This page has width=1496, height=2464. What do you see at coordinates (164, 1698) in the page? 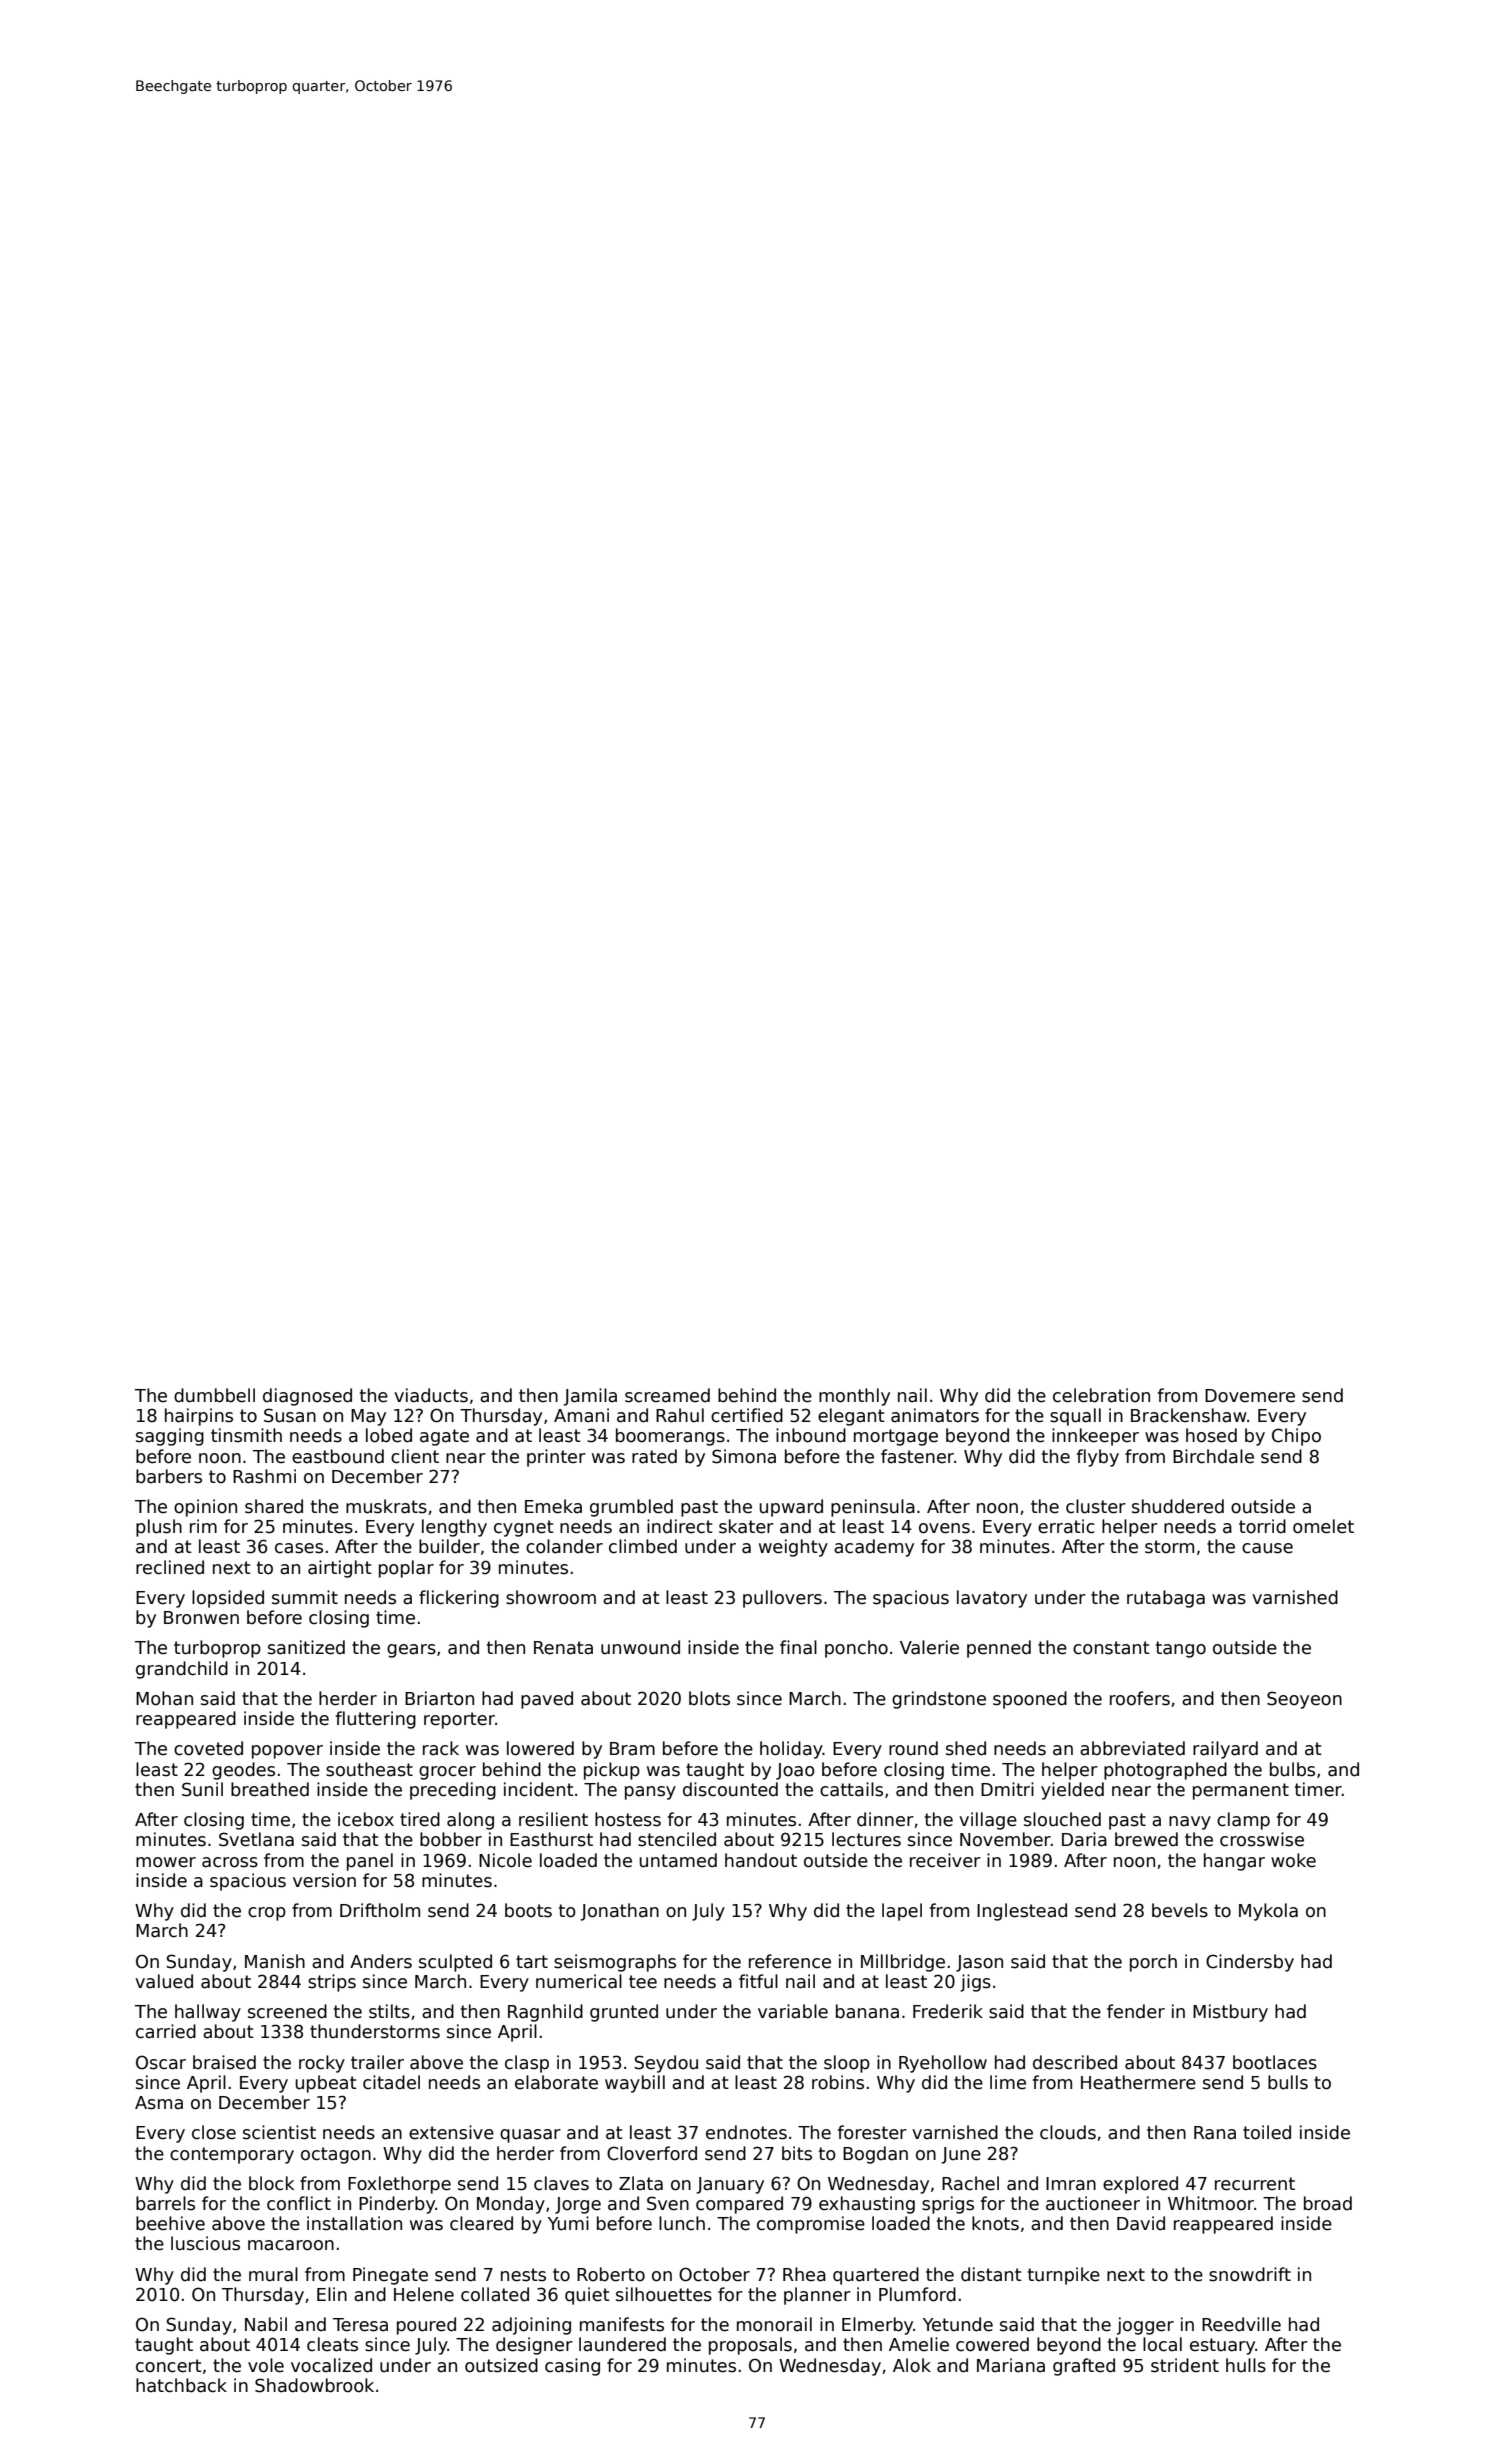
I see `Mohan` at bounding box center [164, 1698].
